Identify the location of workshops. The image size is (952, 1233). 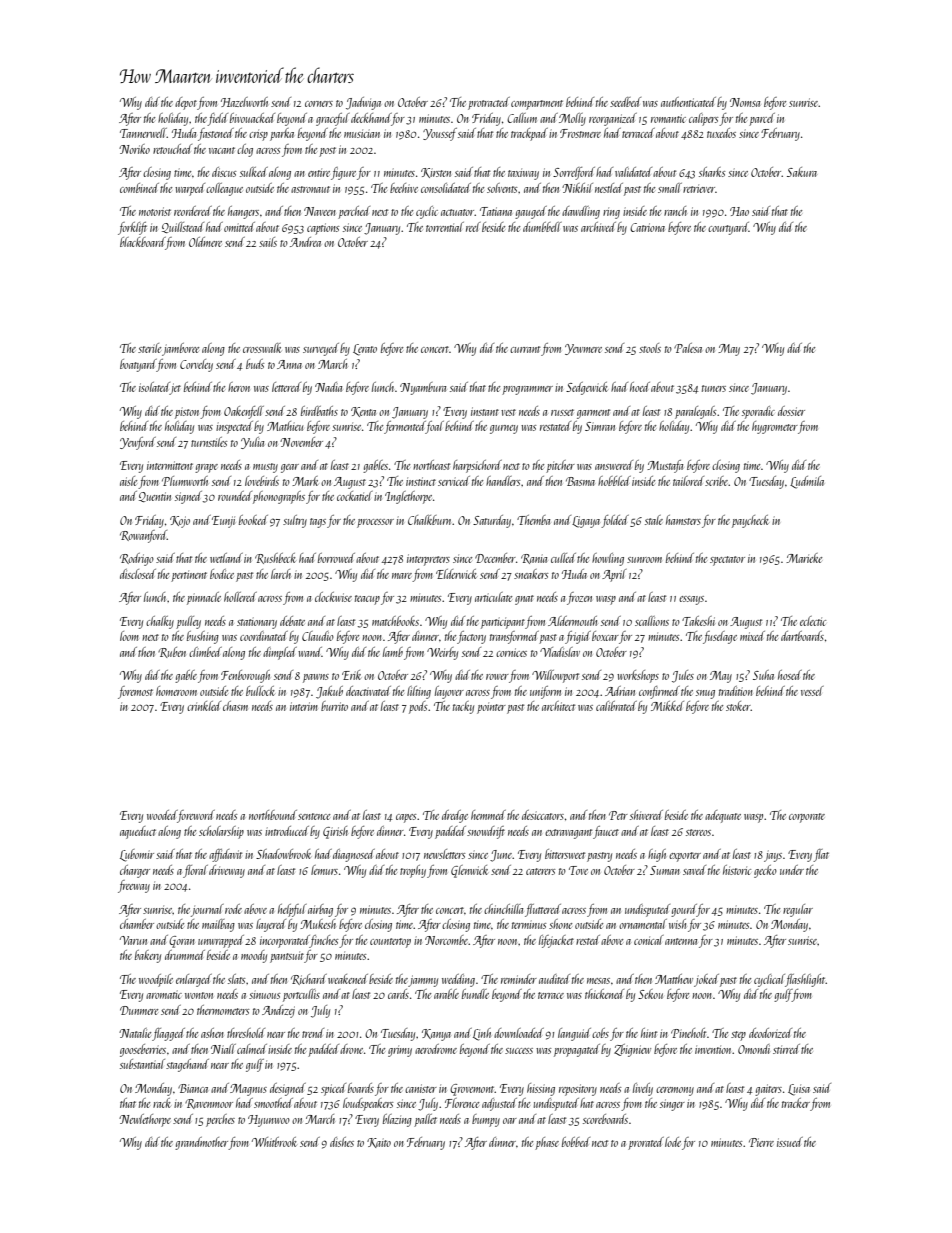
(638, 676).
